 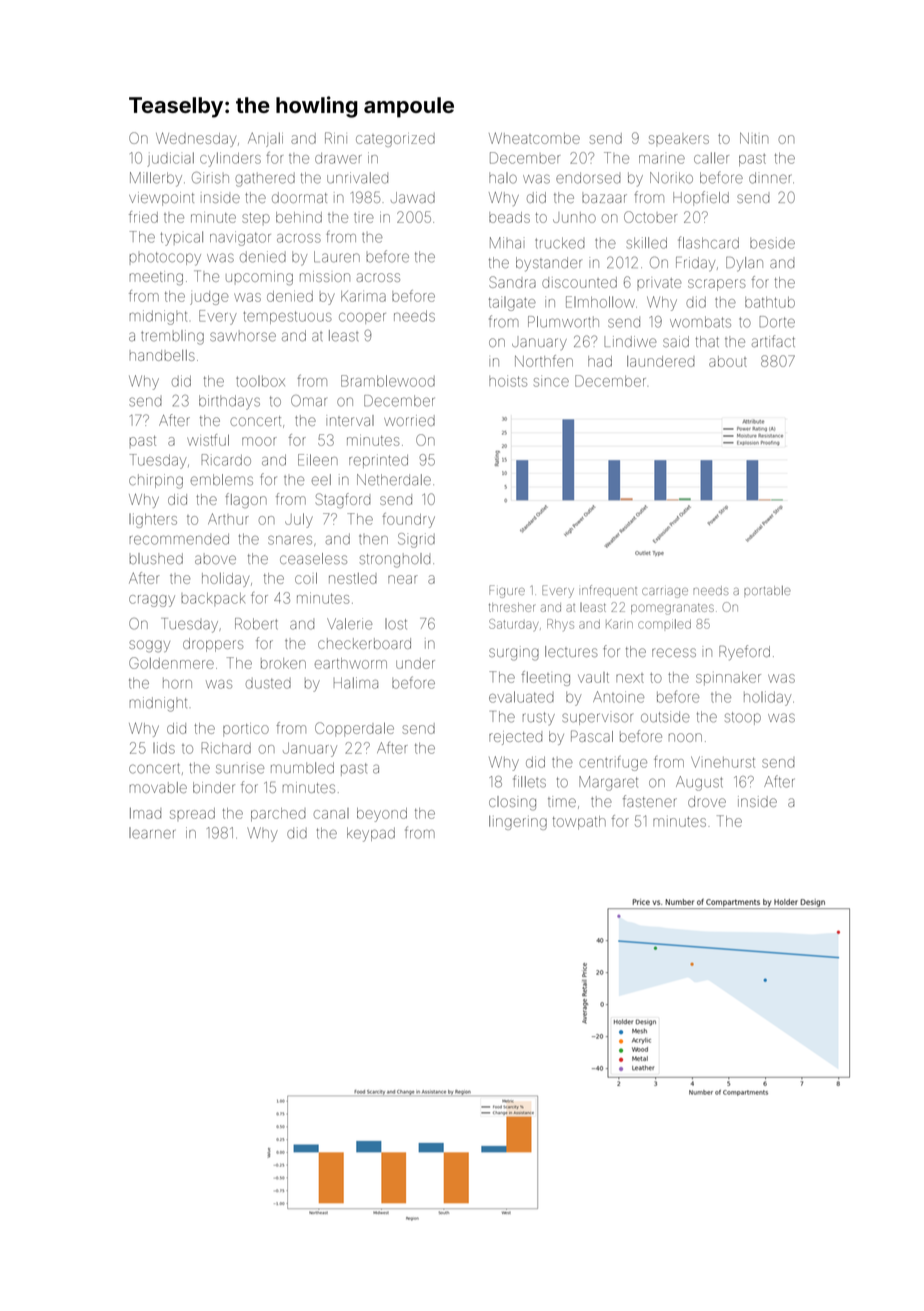 What do you see at coordinates (609, 591) in the screenshot?
I see `infrequent` at bounding box center [609, 591].
